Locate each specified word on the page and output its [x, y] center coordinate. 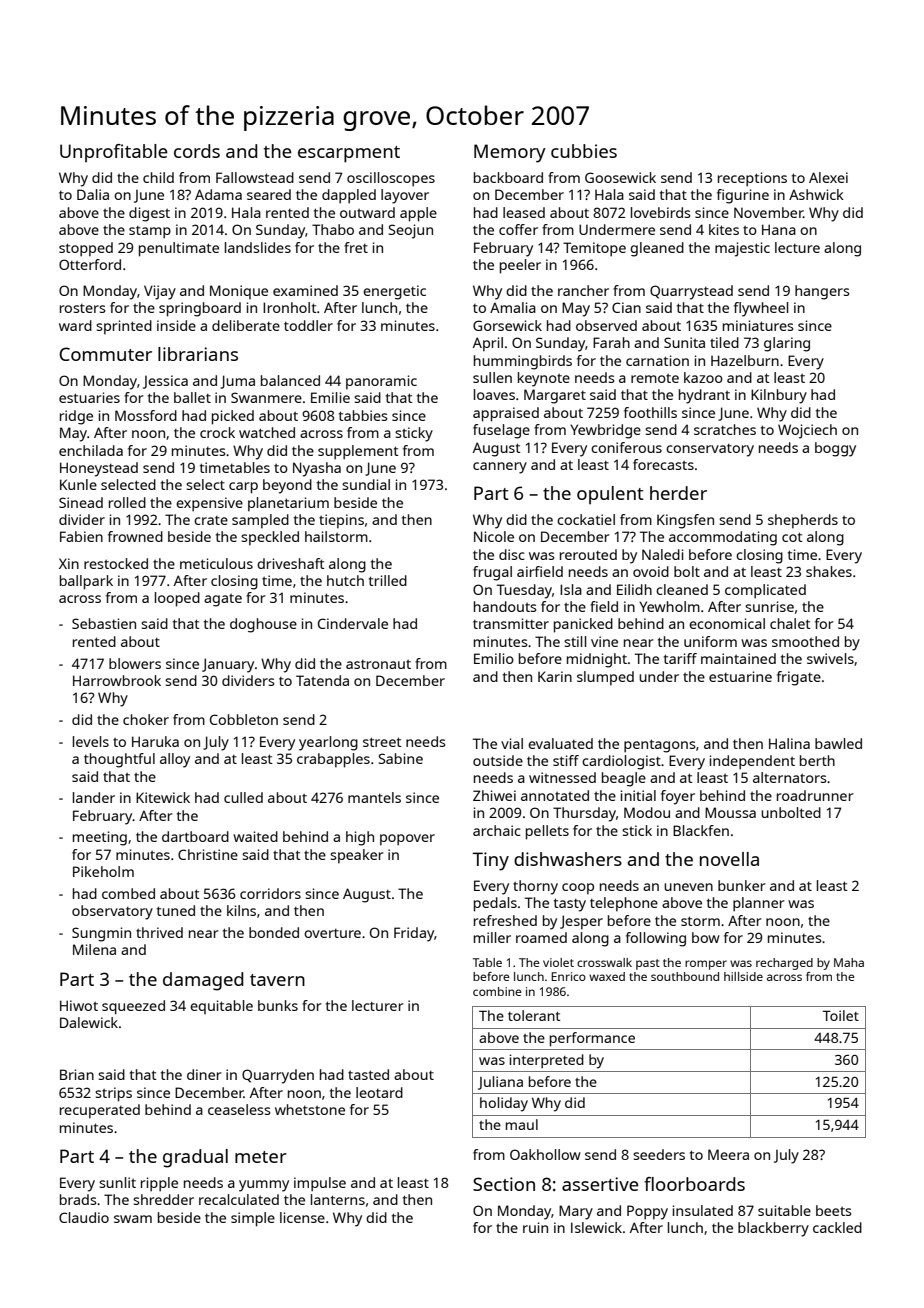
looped [177, 599]
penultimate [179, 249]
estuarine [740, 676]
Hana [779, 229]
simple [253, 1219]
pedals [495, 904]
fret [356, 247]
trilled [388, 580]
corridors [270, 893]
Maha [849, 962]
